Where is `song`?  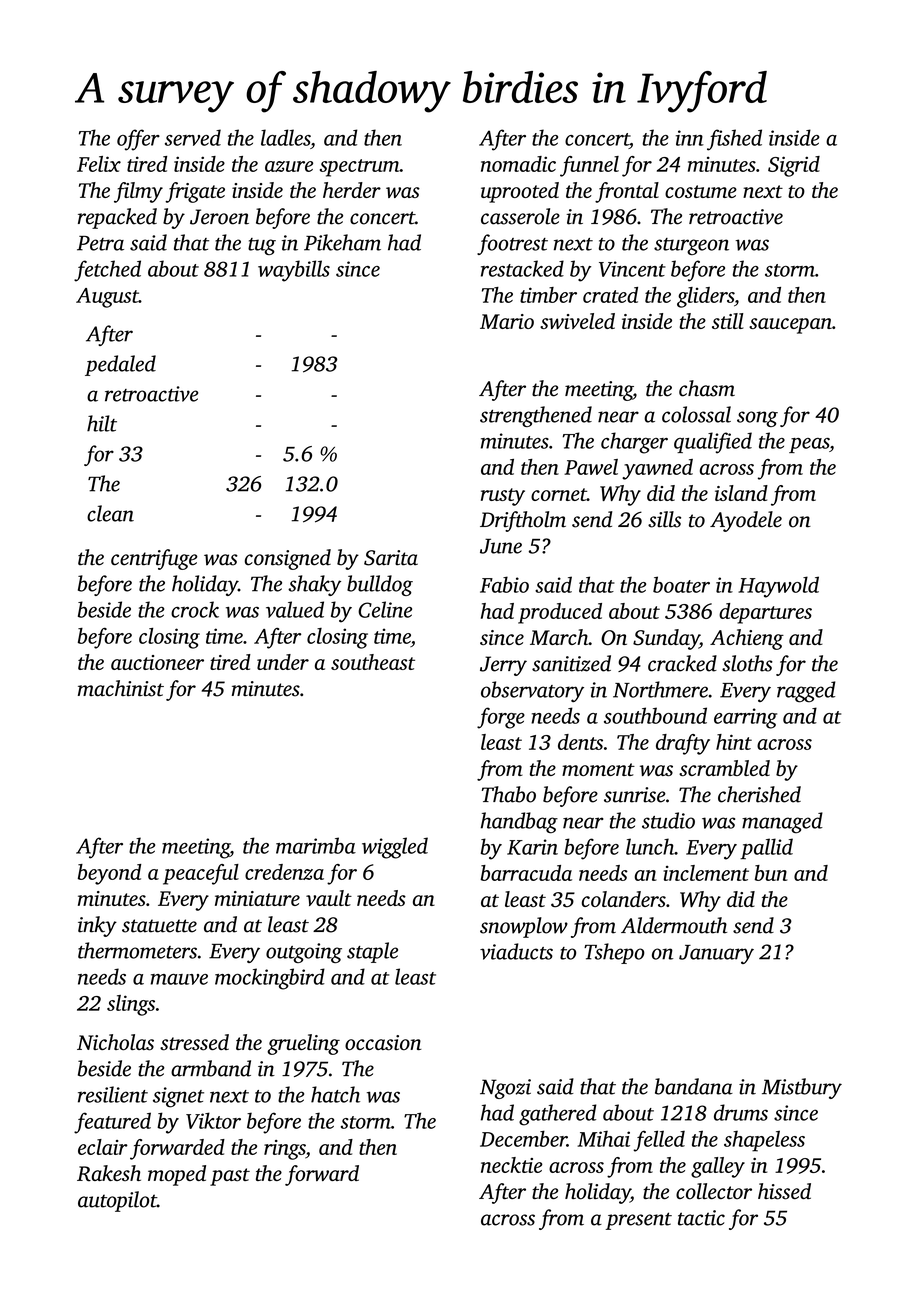
song is located at coordinates (757, 419).
